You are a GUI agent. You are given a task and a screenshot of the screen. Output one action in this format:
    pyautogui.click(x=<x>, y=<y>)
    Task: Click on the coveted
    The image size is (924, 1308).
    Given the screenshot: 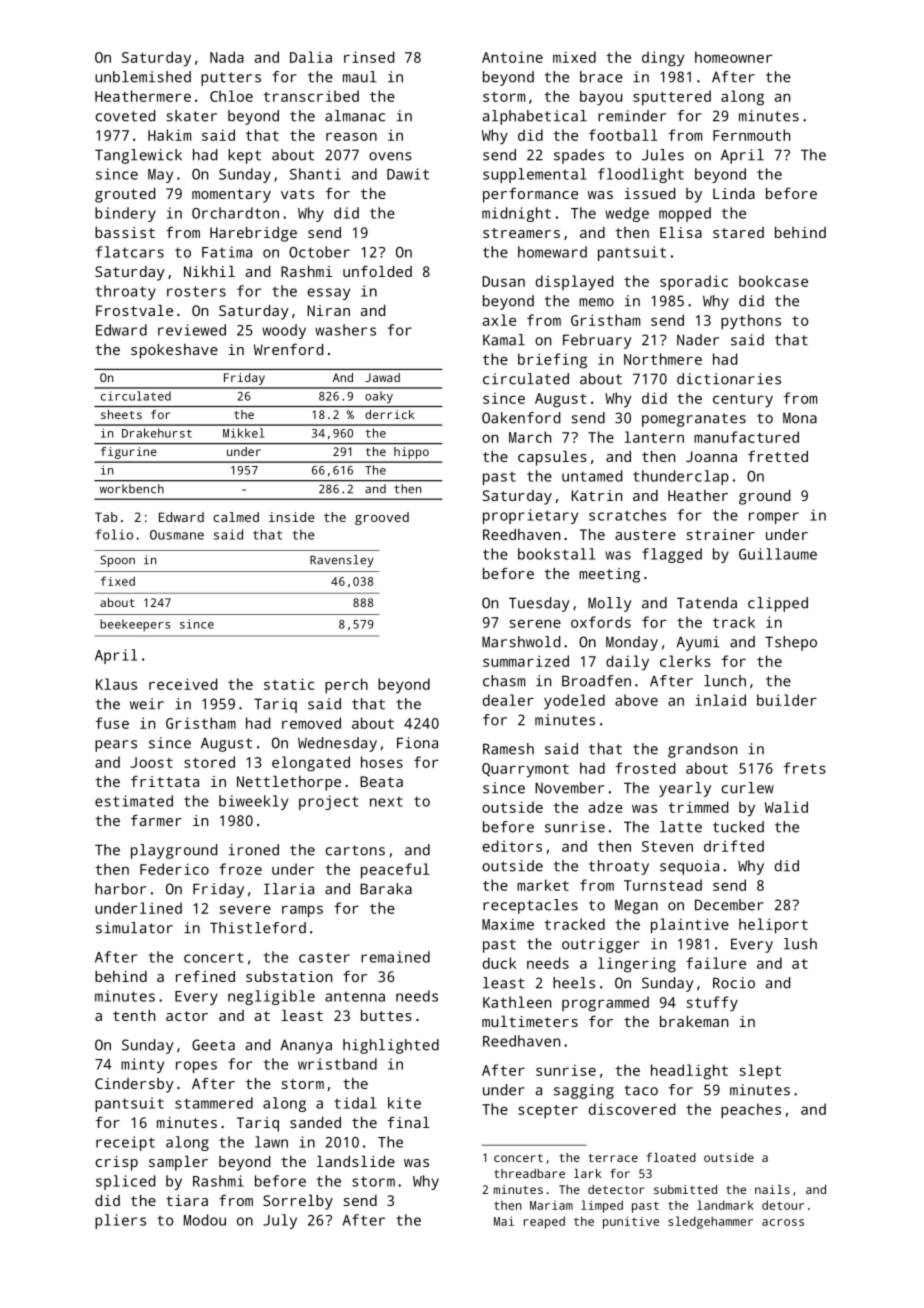 What is the action you would take?
    pyautogui.click(x=125, y=116)
